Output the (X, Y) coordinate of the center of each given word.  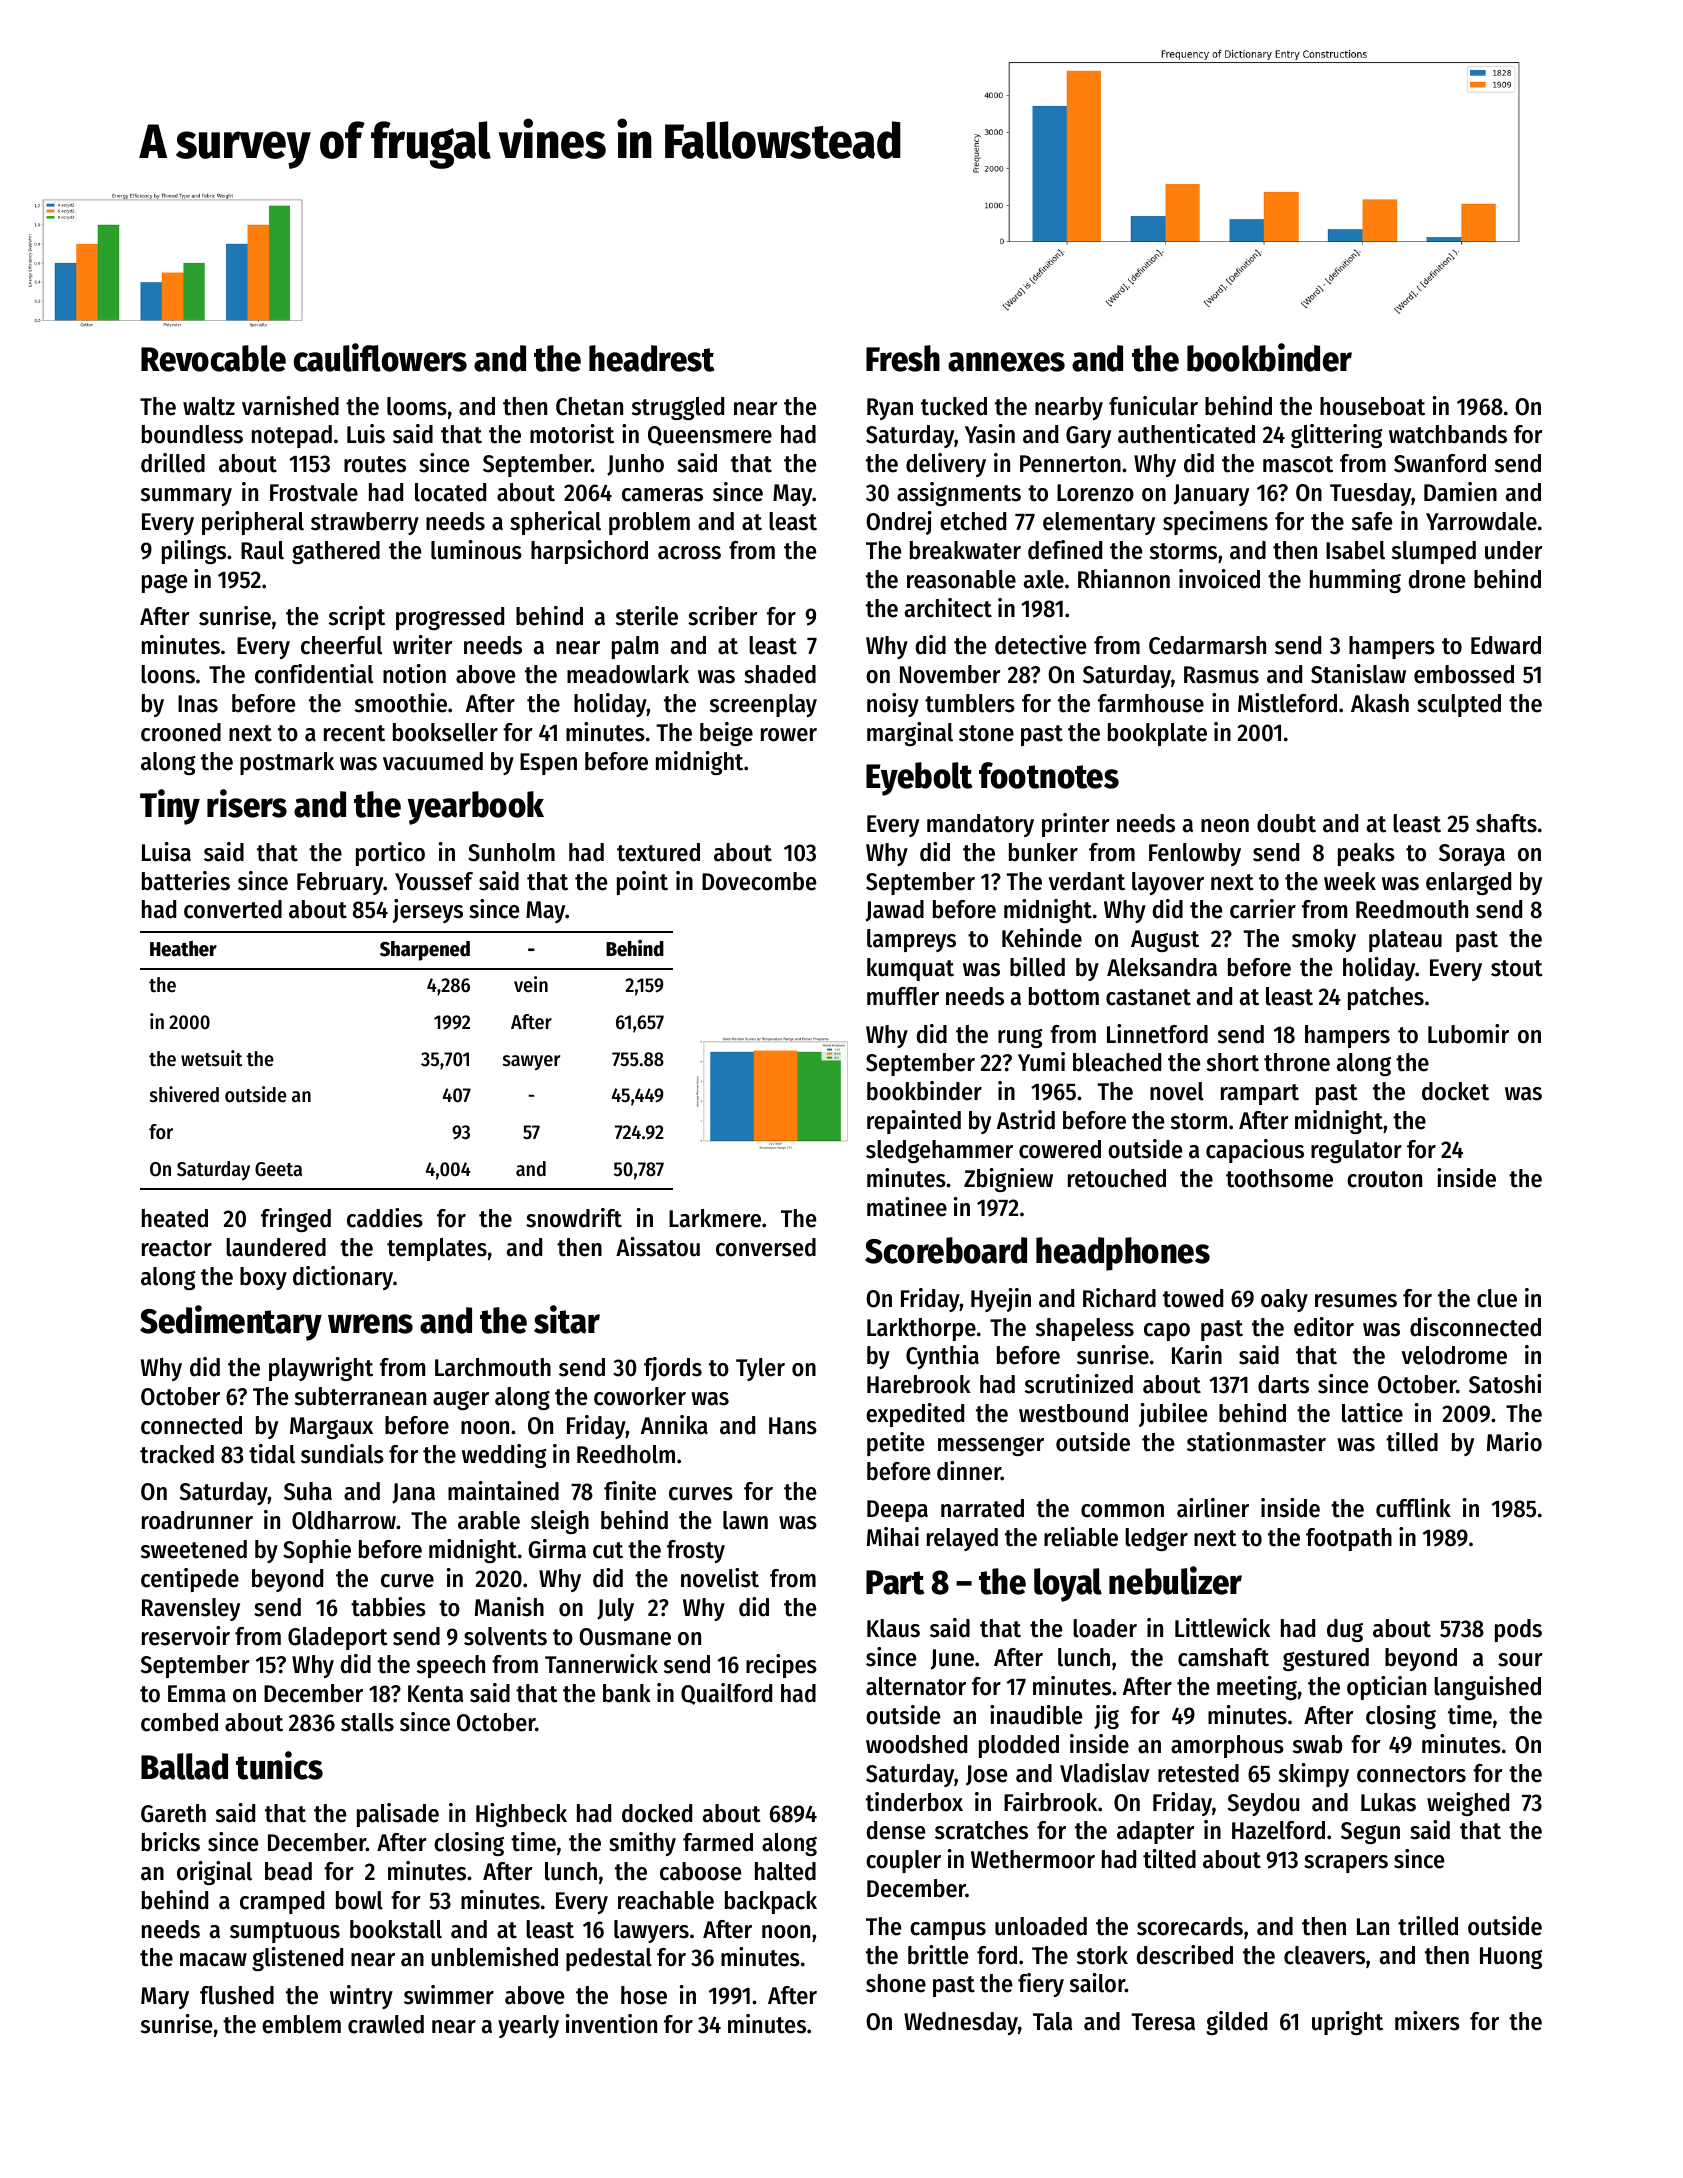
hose (644, 1995)
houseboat (1372, 406)
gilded (1236, 2023)
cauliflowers (380, 357)
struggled (678, 408)
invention (611, 2024)
